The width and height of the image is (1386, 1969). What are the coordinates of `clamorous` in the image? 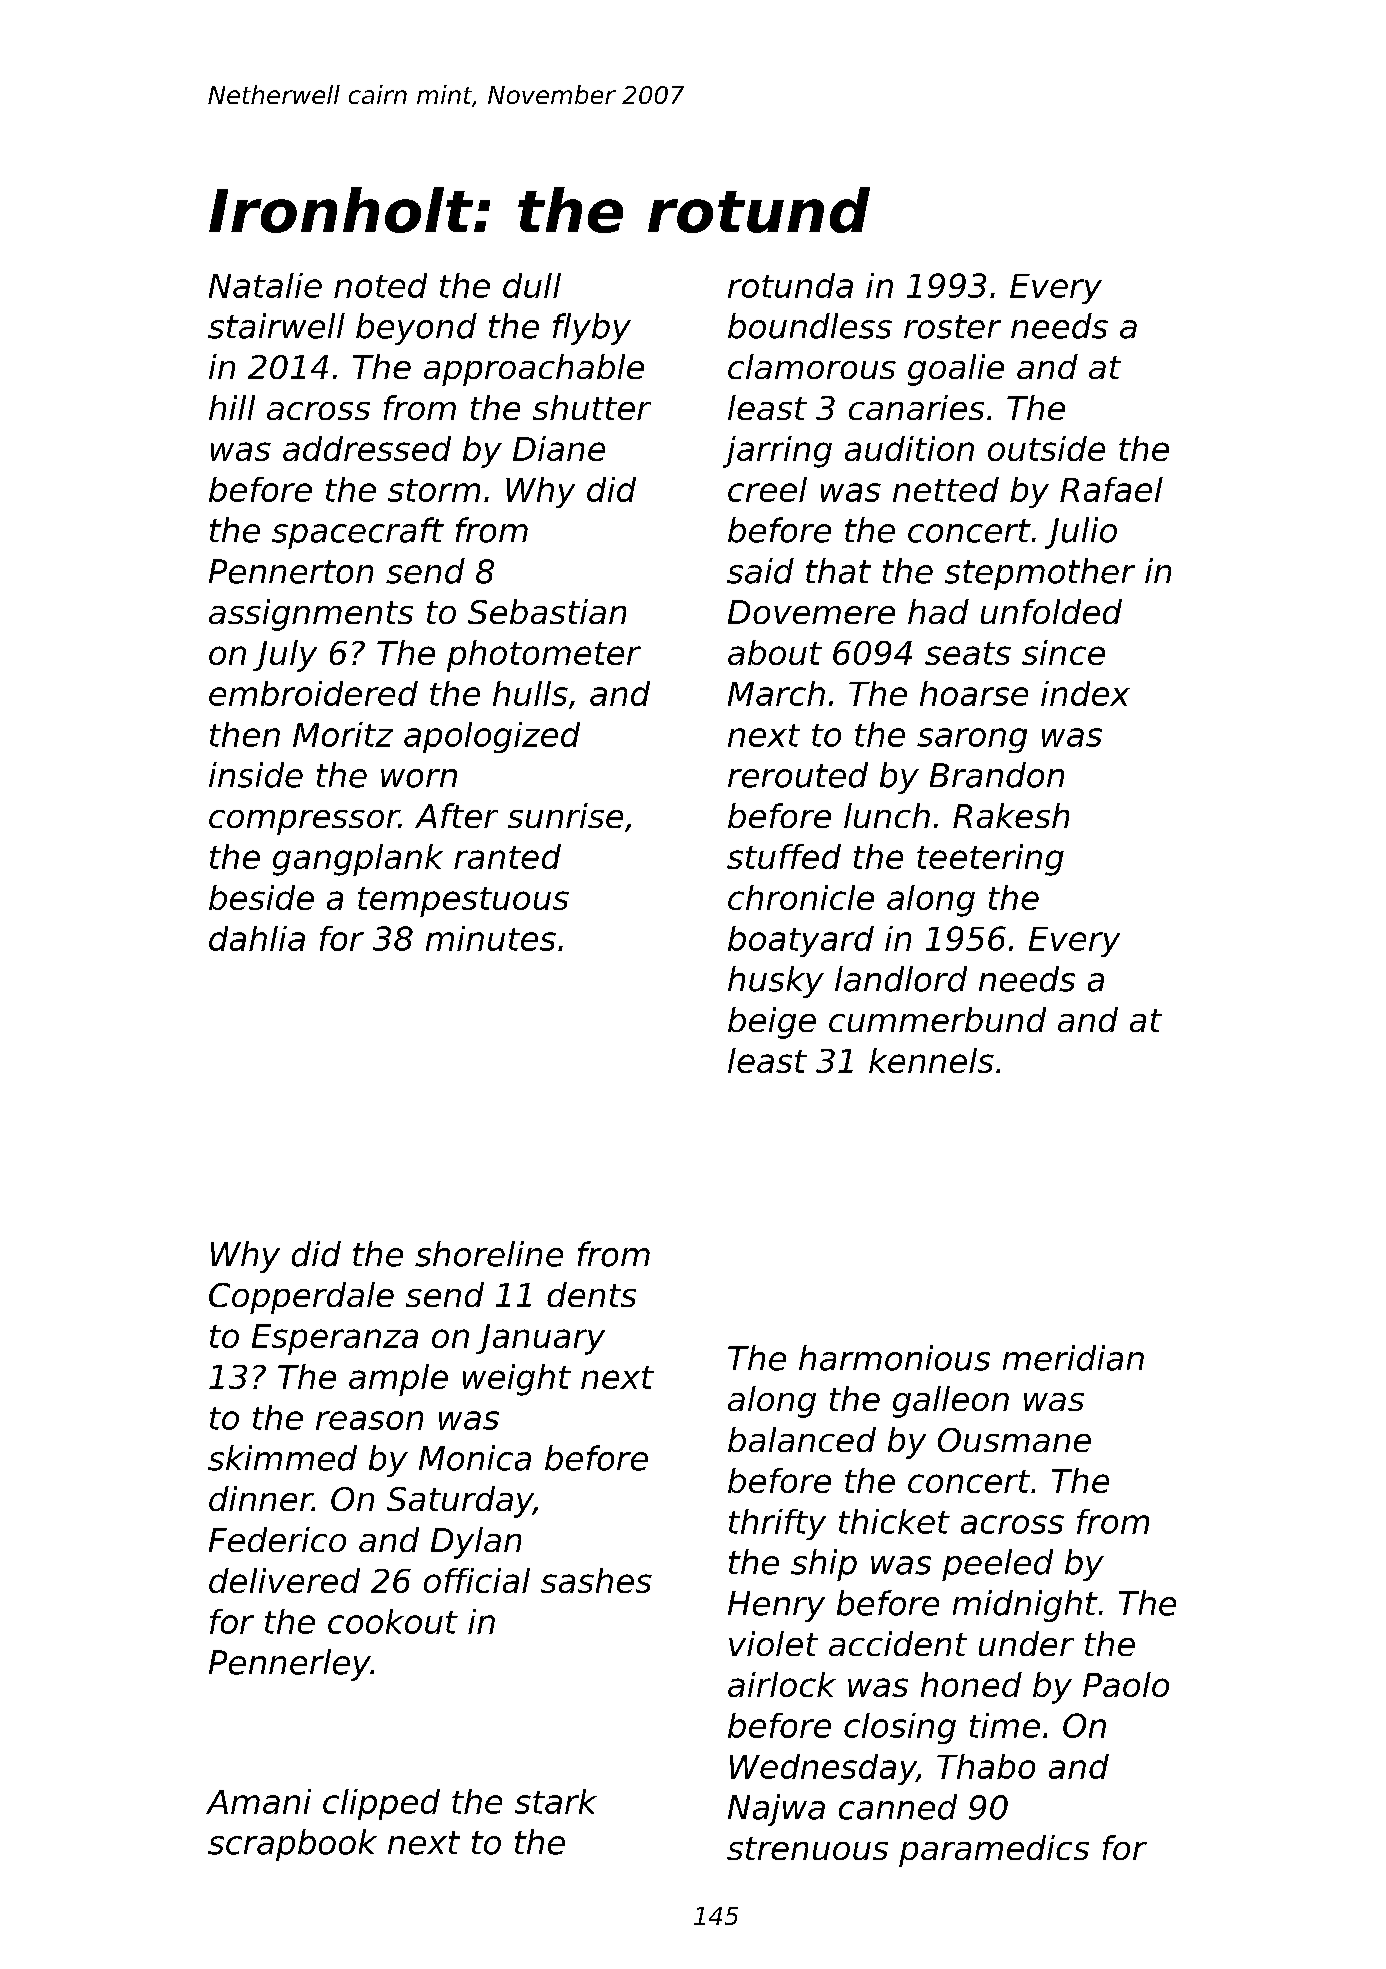 It's located at (812, 366).
